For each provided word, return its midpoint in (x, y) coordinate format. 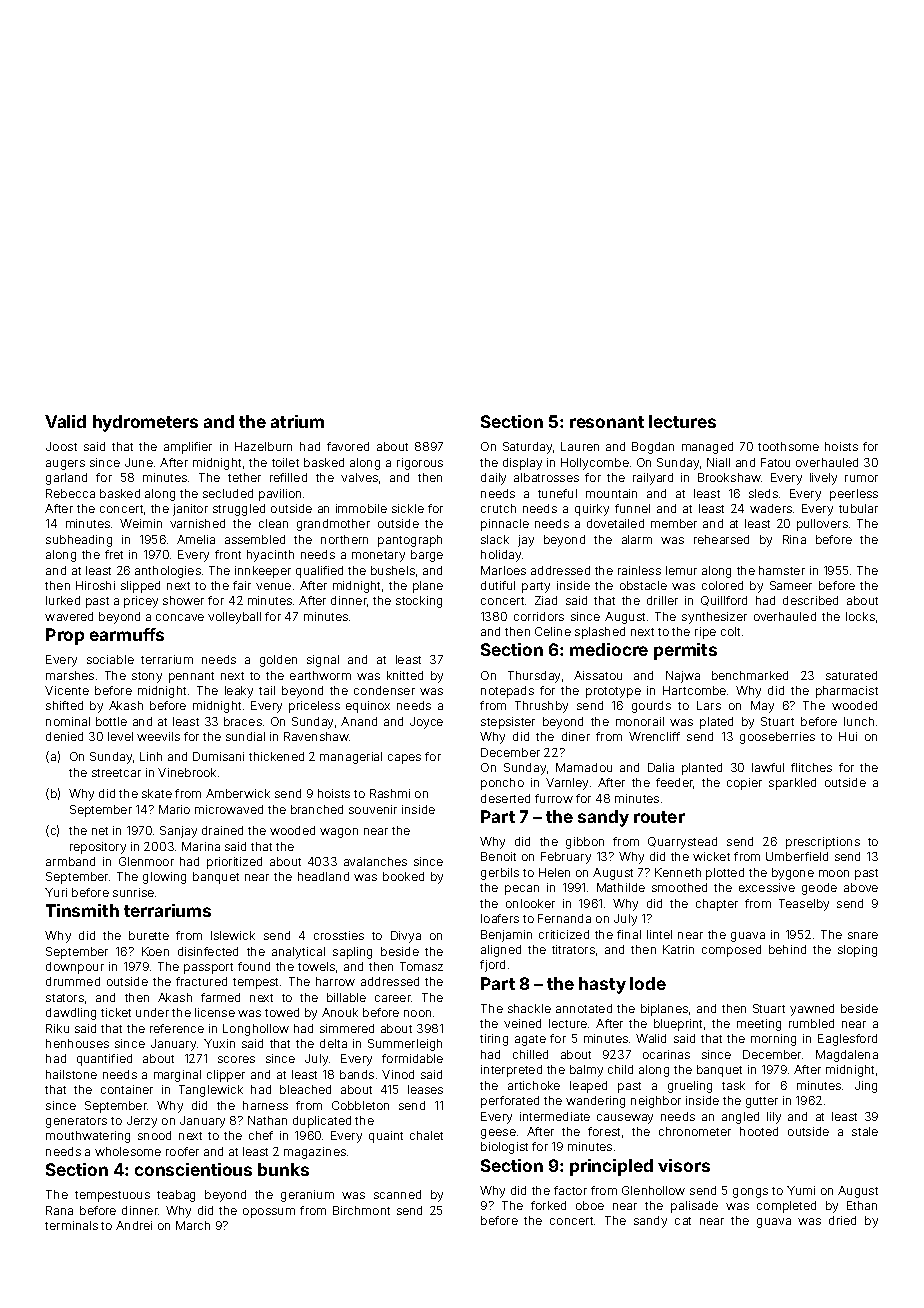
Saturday (527, 448)
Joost (61, 446)
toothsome (788, 446)
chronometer (695, 1131)
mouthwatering (88, 1137)
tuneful (557, 493)
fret (114, 554)
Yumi (801, 1190)
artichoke (534, 1085)
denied (64, 736)
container (127, 1089)
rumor (861, 478)
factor (570, 1190)
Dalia (661, 767)
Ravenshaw (316, 736)
